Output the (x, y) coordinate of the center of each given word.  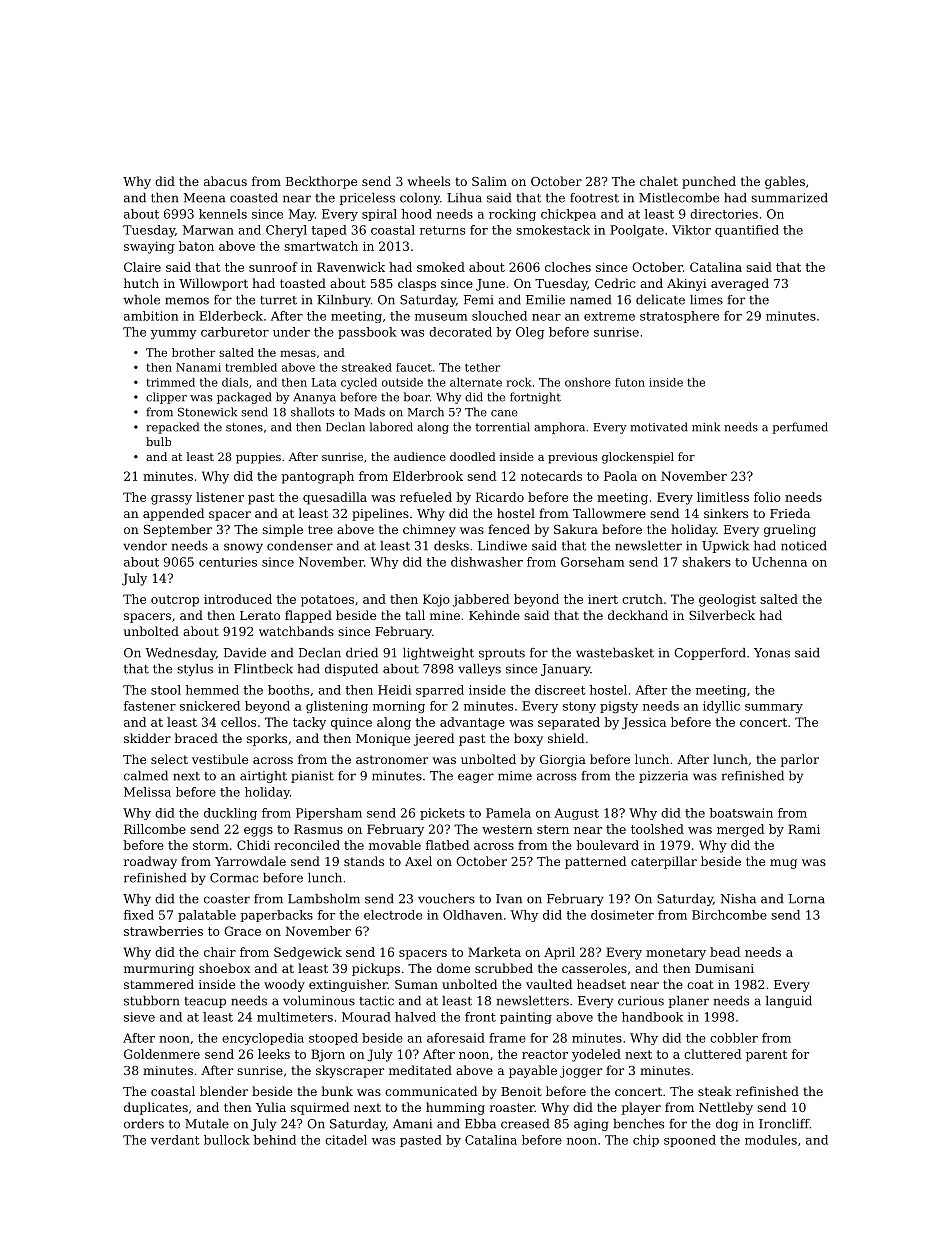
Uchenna (779, 562)
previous (572, 458)
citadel (346, 1140)
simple (282, 530)
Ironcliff (784, 1124)
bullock (227, 1140)
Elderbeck (231, 316)
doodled (473, 456)
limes (706, 300)
